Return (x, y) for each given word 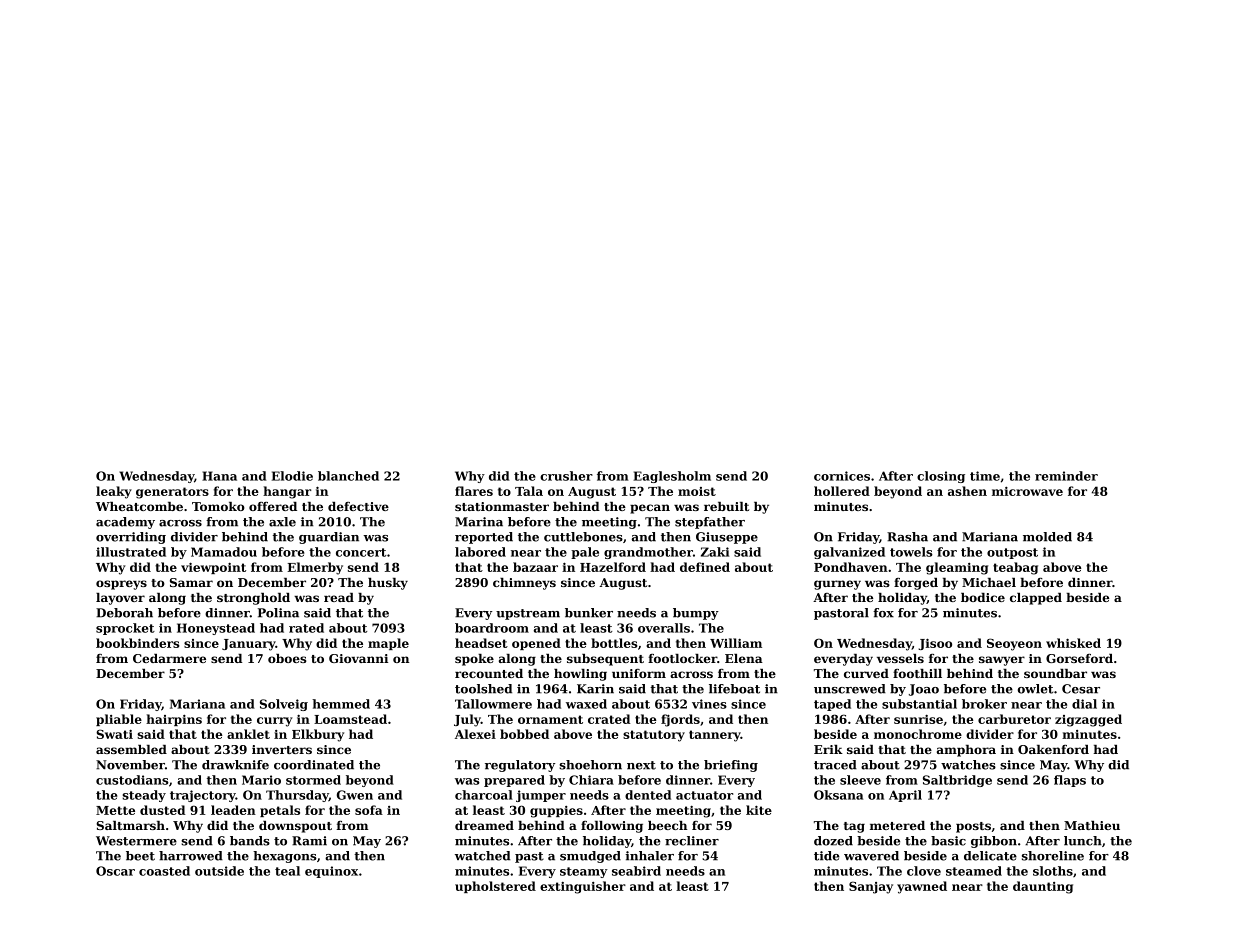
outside (219, 871)
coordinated (314, 765)
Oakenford (1053, 749)
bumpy (696, 614)
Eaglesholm (672, 477)
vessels (900, 658)
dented (648, 795)
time (985, 476)
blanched (348, 476)
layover (120, 599)
